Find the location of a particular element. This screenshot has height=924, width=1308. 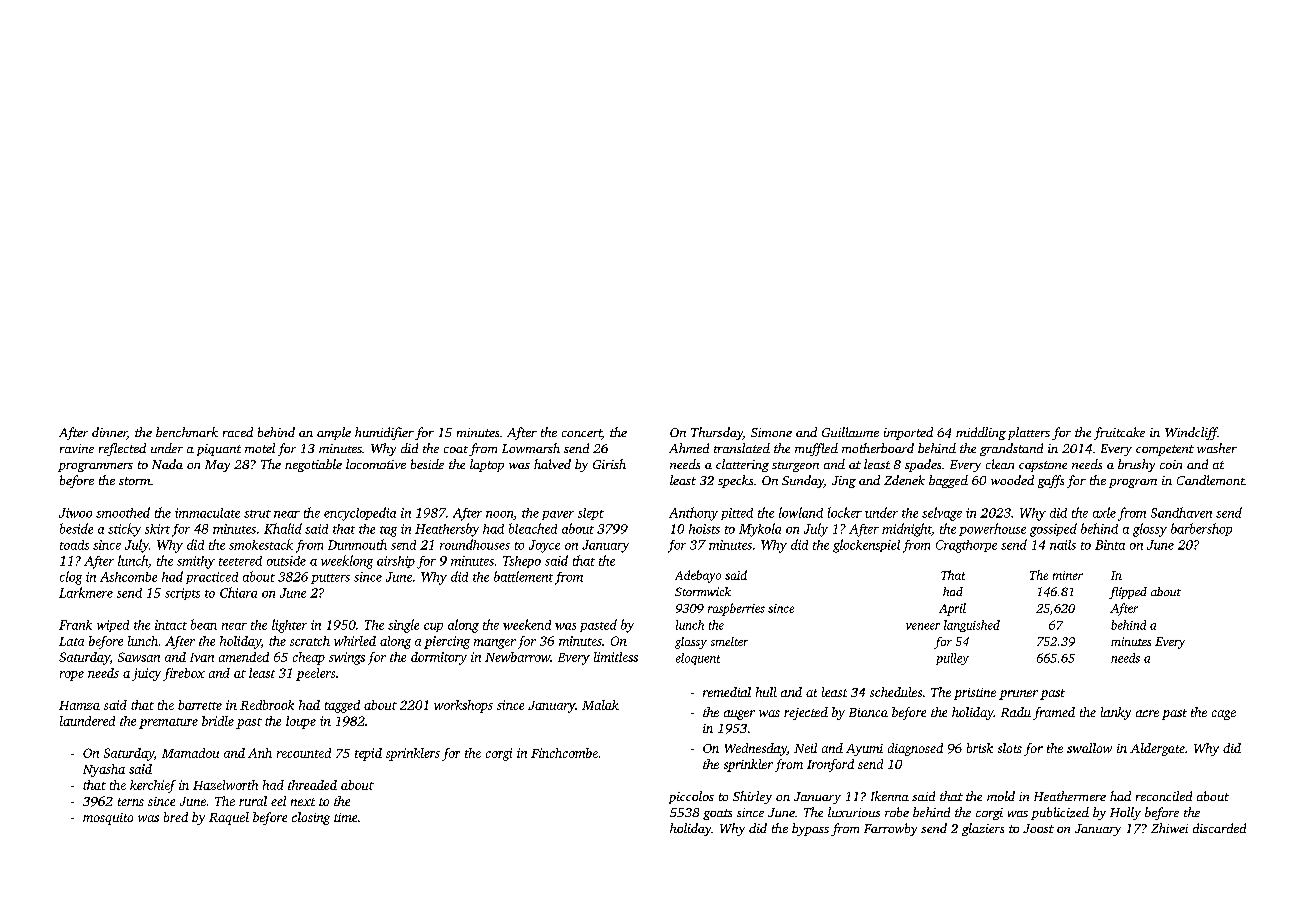

dinner is located at coordinates (109, 433).
